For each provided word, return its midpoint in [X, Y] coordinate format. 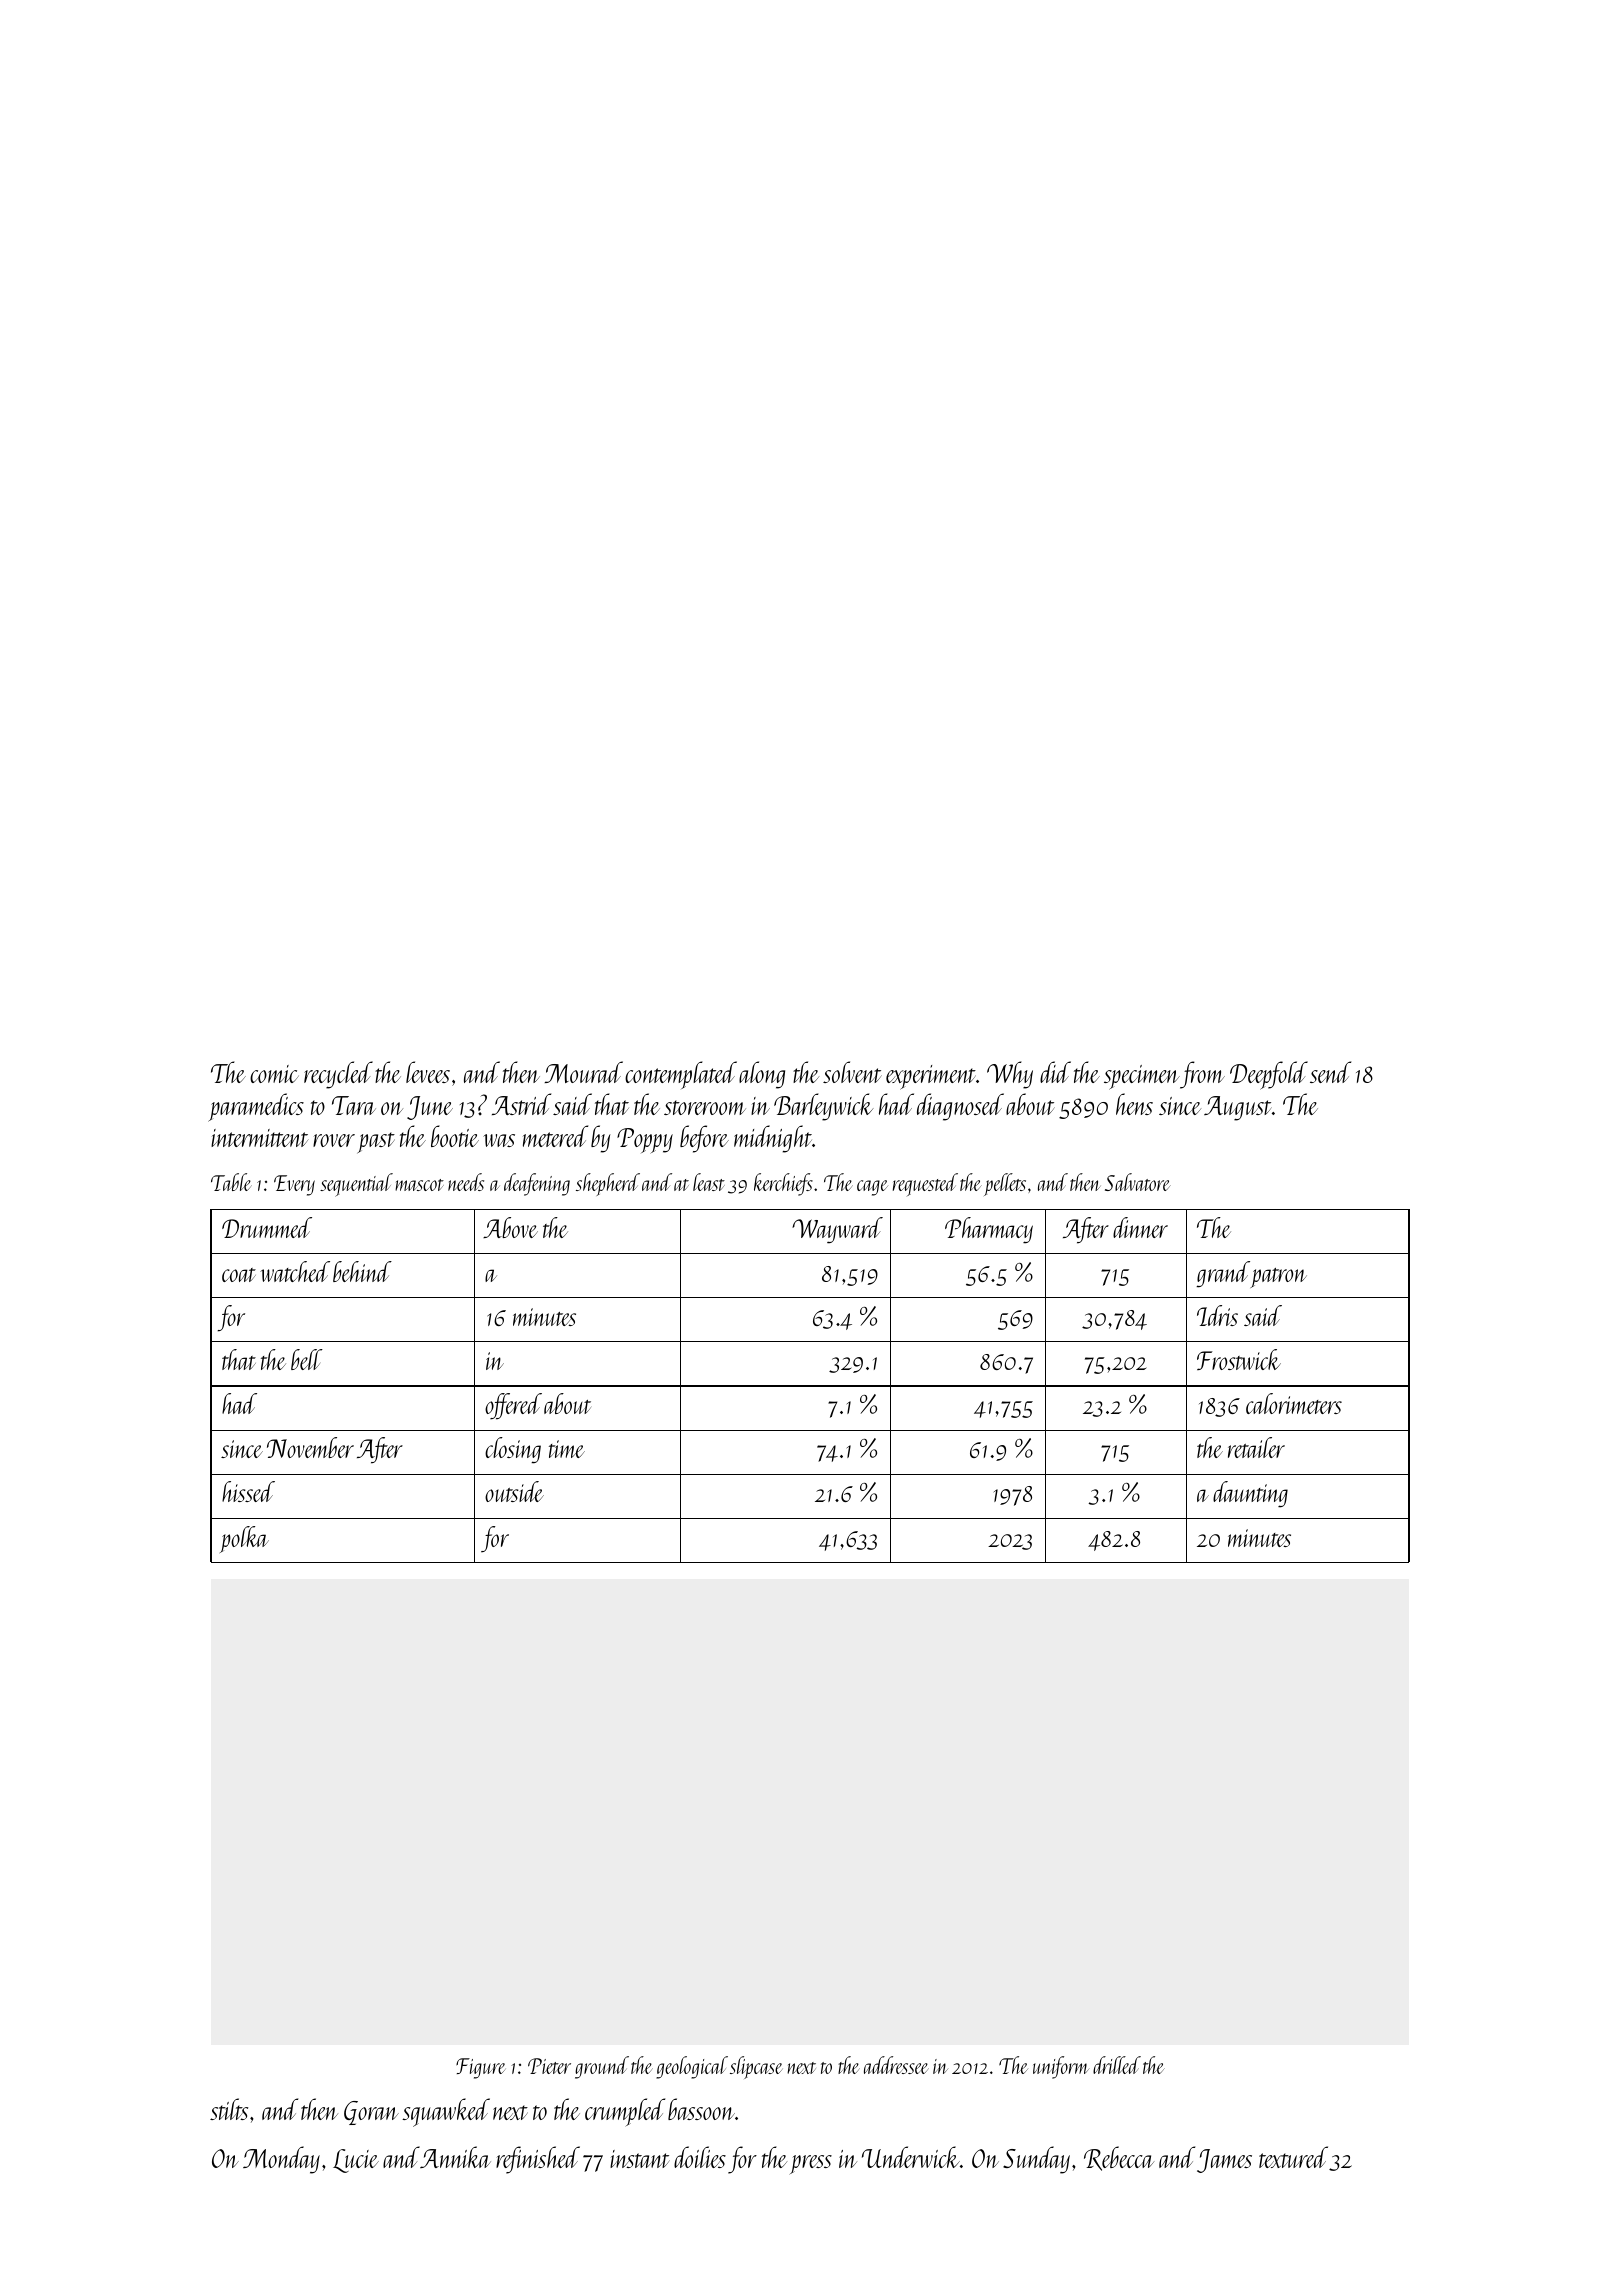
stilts [229, 2109]
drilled [1117, 2065]
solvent [852, 1072]
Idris [1217, 1315]
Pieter [549, 2066]
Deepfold [1269, 1075]
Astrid [521, 1104]
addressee [896, 2065]
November [310, 1447]
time [567, 1449]
